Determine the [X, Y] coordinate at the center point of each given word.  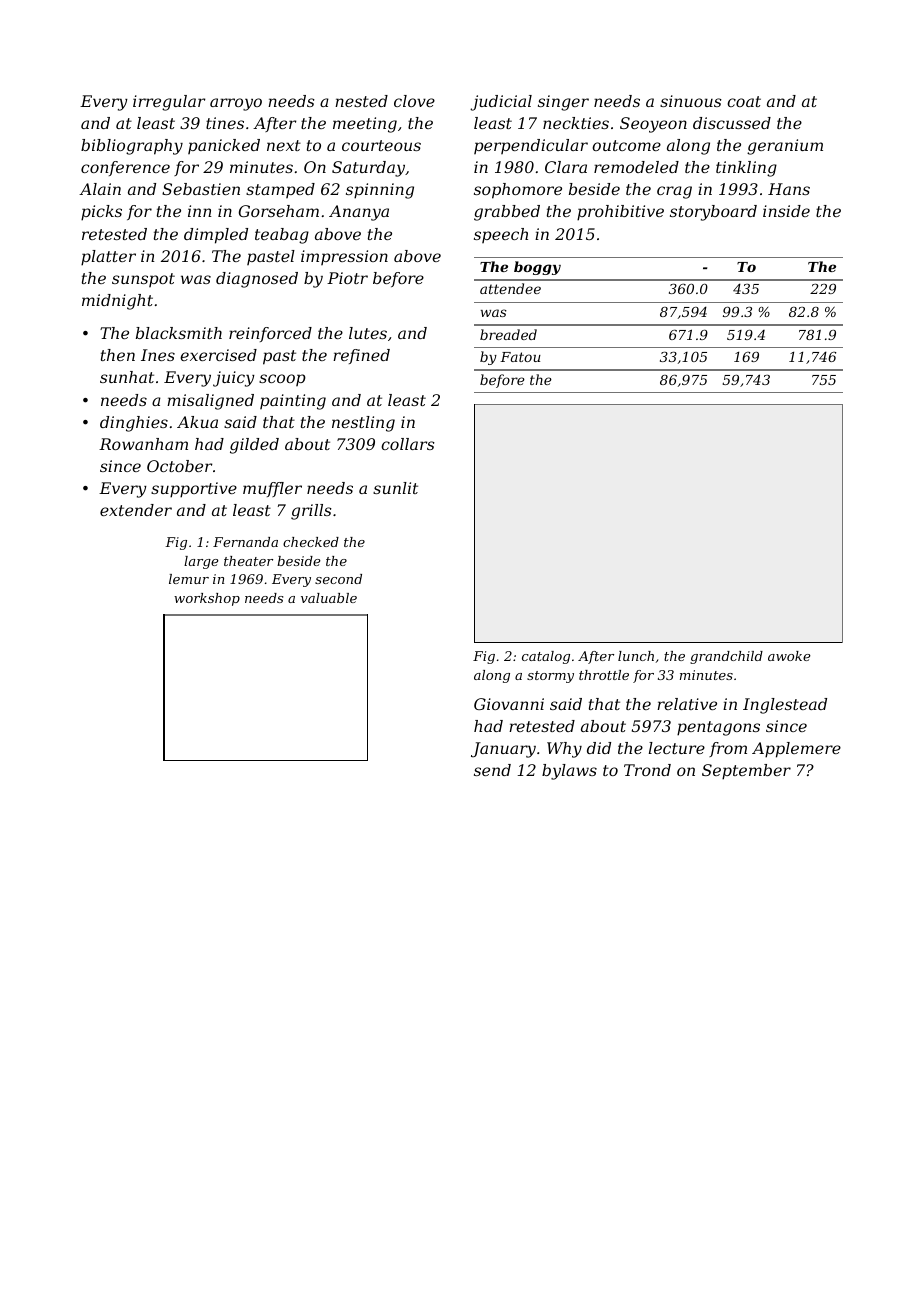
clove [414, 101]
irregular [169, 103]
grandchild [726, 657]
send [492, 770]
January [503, 750]
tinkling [746, 169]
